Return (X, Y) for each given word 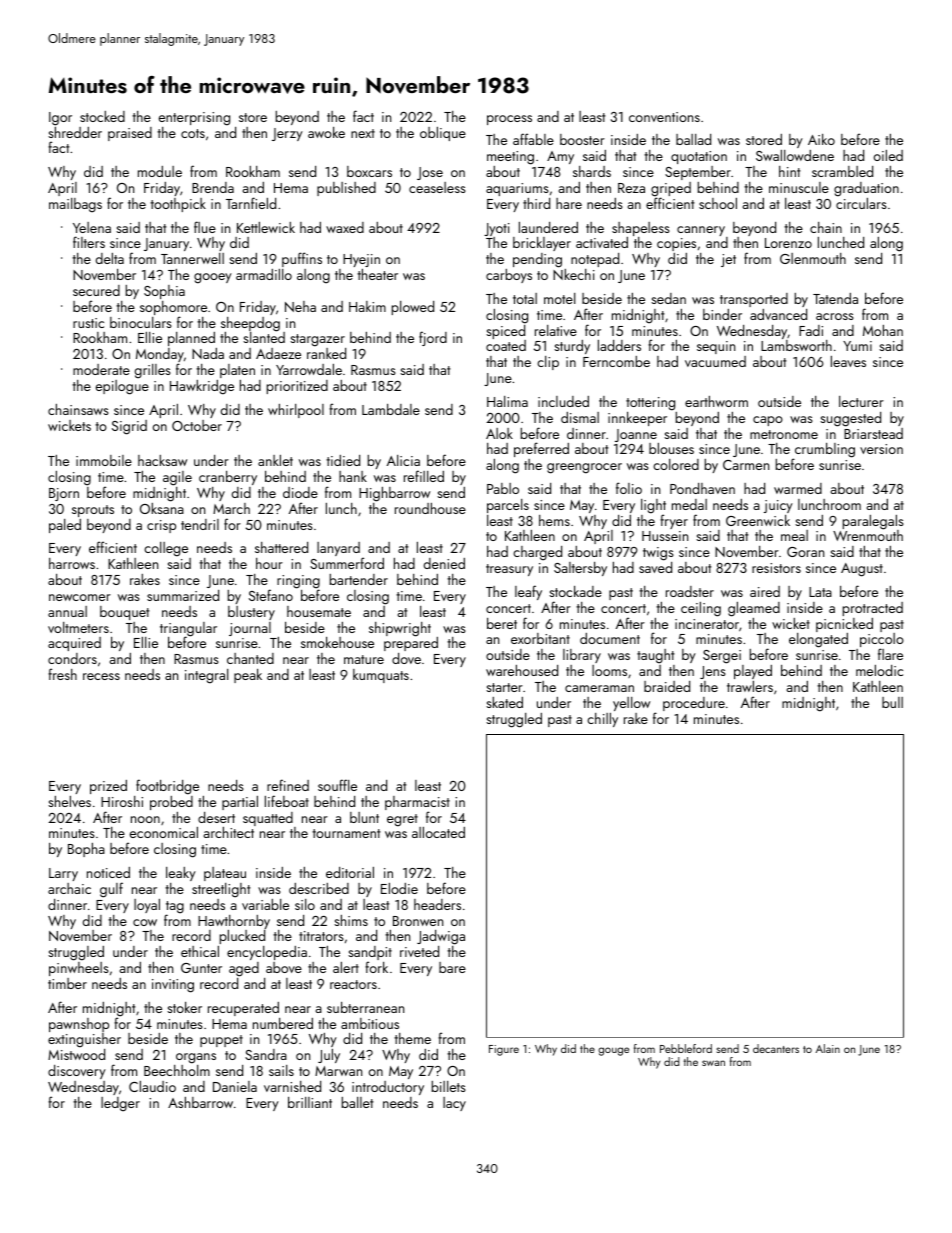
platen (237, 371)
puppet (221, 1041)
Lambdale (391, 409)
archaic (69, 888)
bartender (359, 579)
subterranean (365, 1007)
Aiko (821, 139)
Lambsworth (796, 345)
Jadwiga (441, 937)
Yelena (92, 227)
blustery (251, 613)
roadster (690, 591)
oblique (443, 134)
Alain (828, 1048)
